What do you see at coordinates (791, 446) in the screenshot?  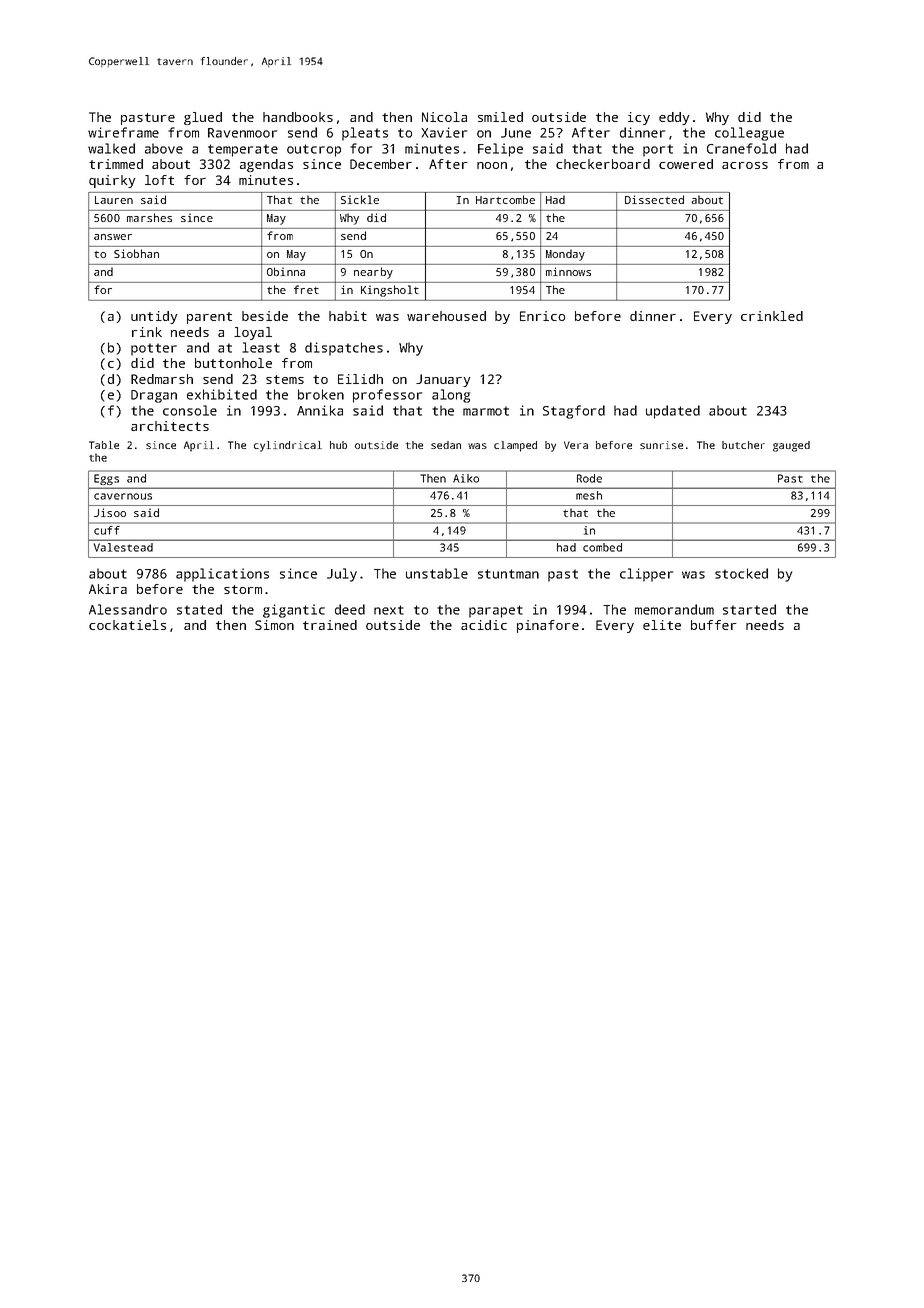 I see `gauged` at bounding box center [791, 446].
